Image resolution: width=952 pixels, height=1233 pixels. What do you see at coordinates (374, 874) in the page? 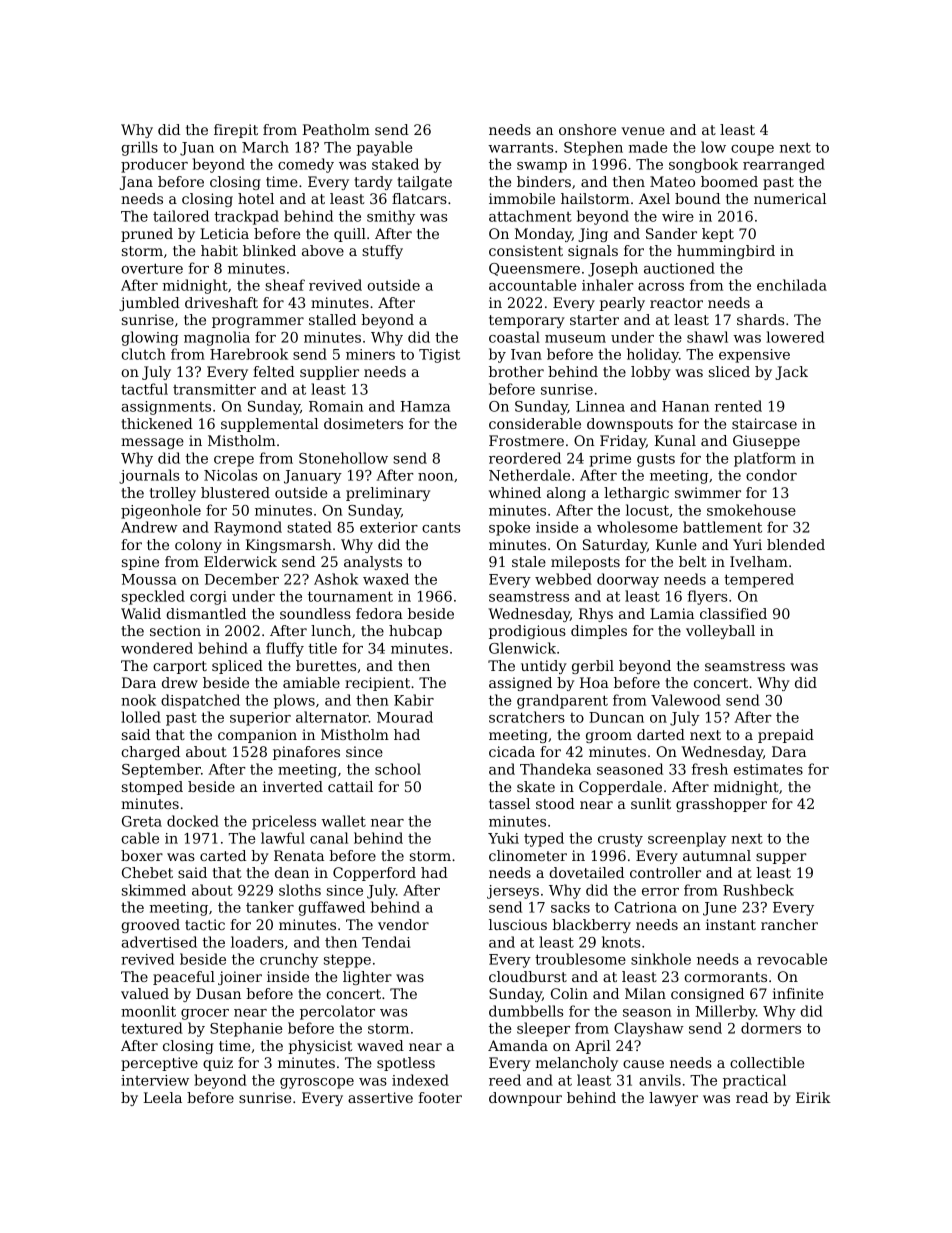
I see `Copperford` at bounding box center [374, 874].
